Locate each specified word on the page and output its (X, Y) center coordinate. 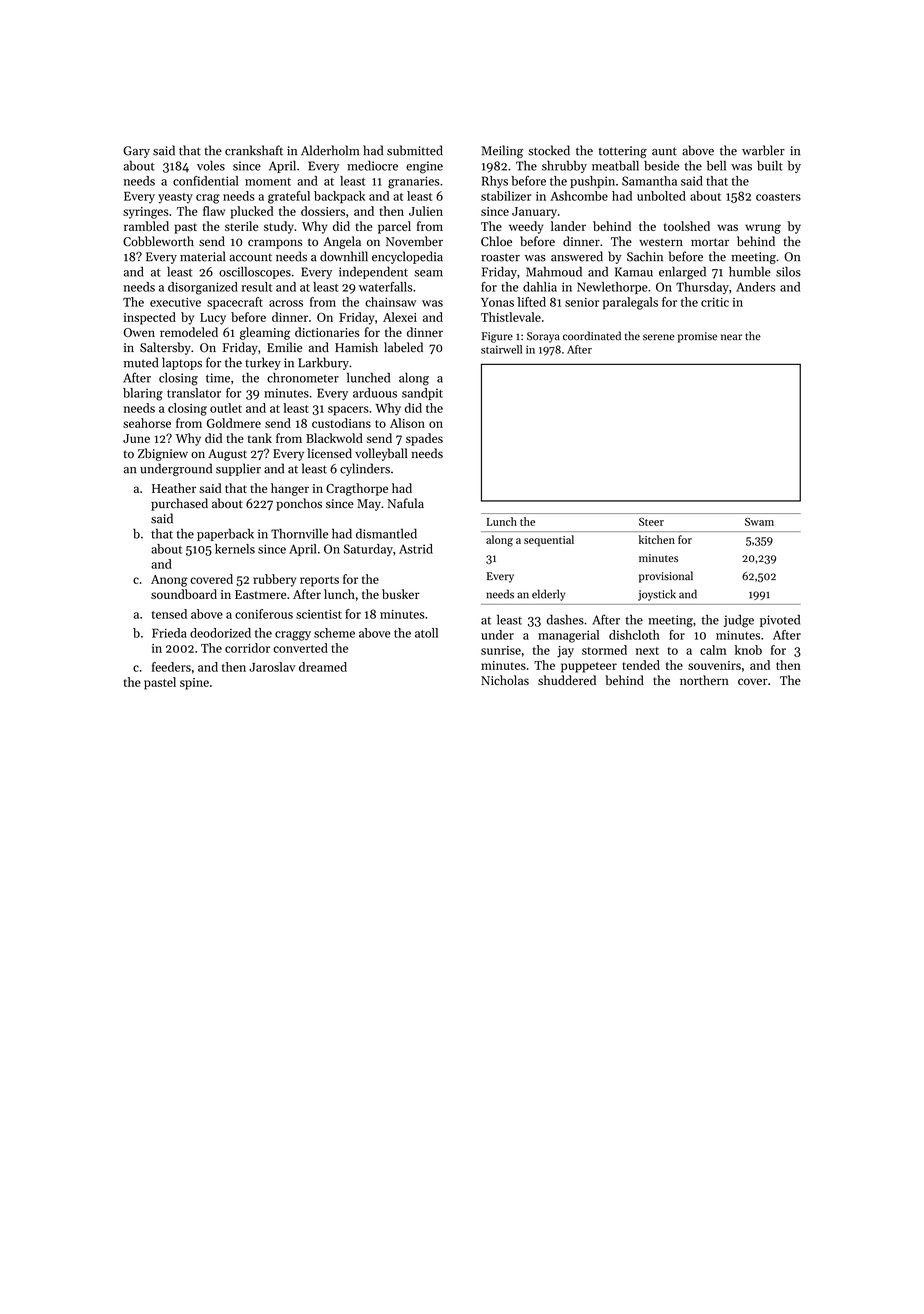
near (731, 337)
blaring (143, 394)
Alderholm (330, 150)
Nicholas (505, 680)
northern (704, 680)
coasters (778, 197)
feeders (171, 667)
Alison (407, 423)
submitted (415, 150)
